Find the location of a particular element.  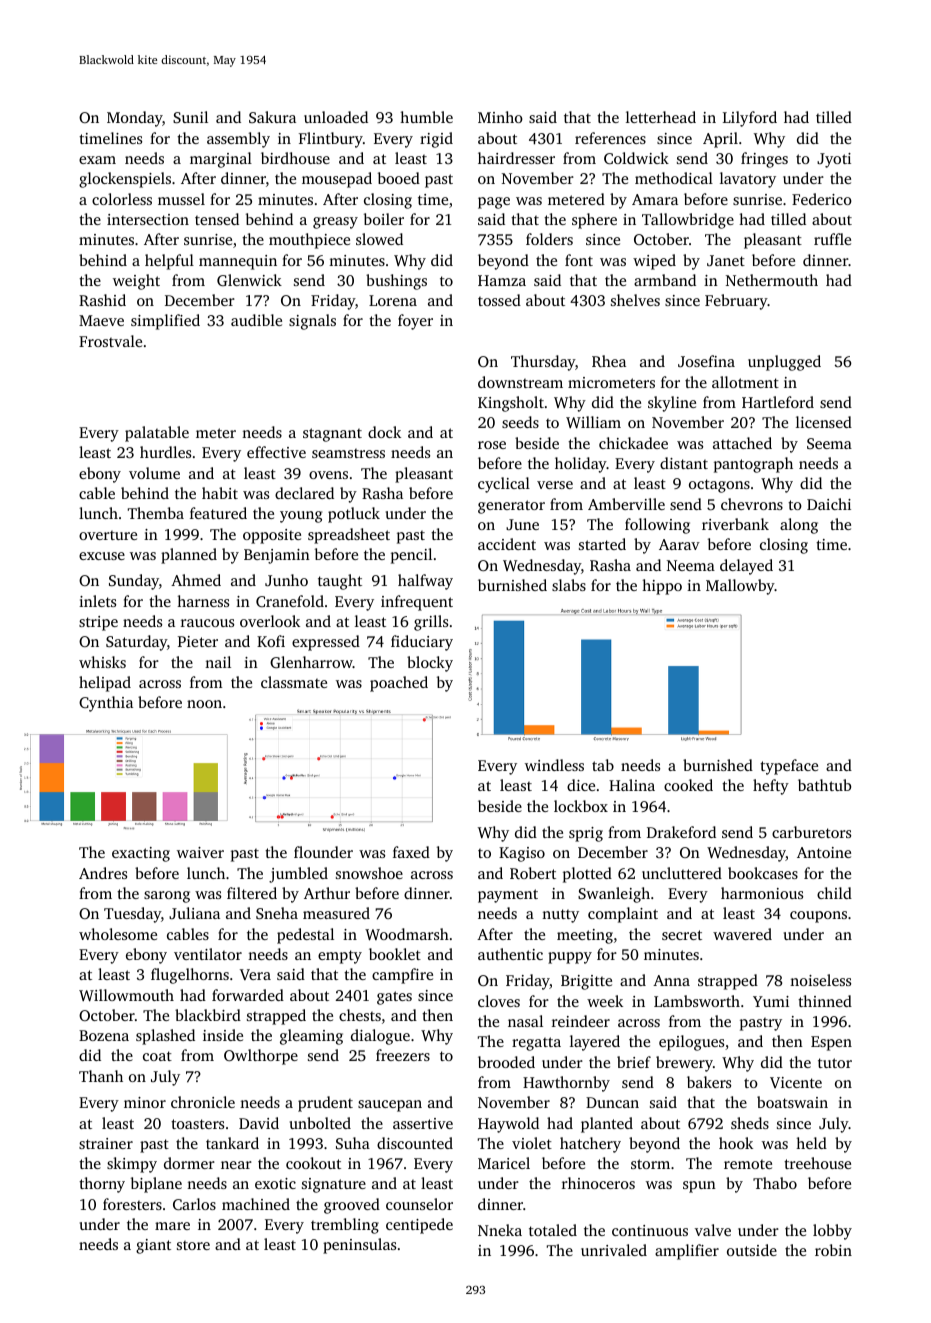

hippo is located at coordinates (662, 587).
